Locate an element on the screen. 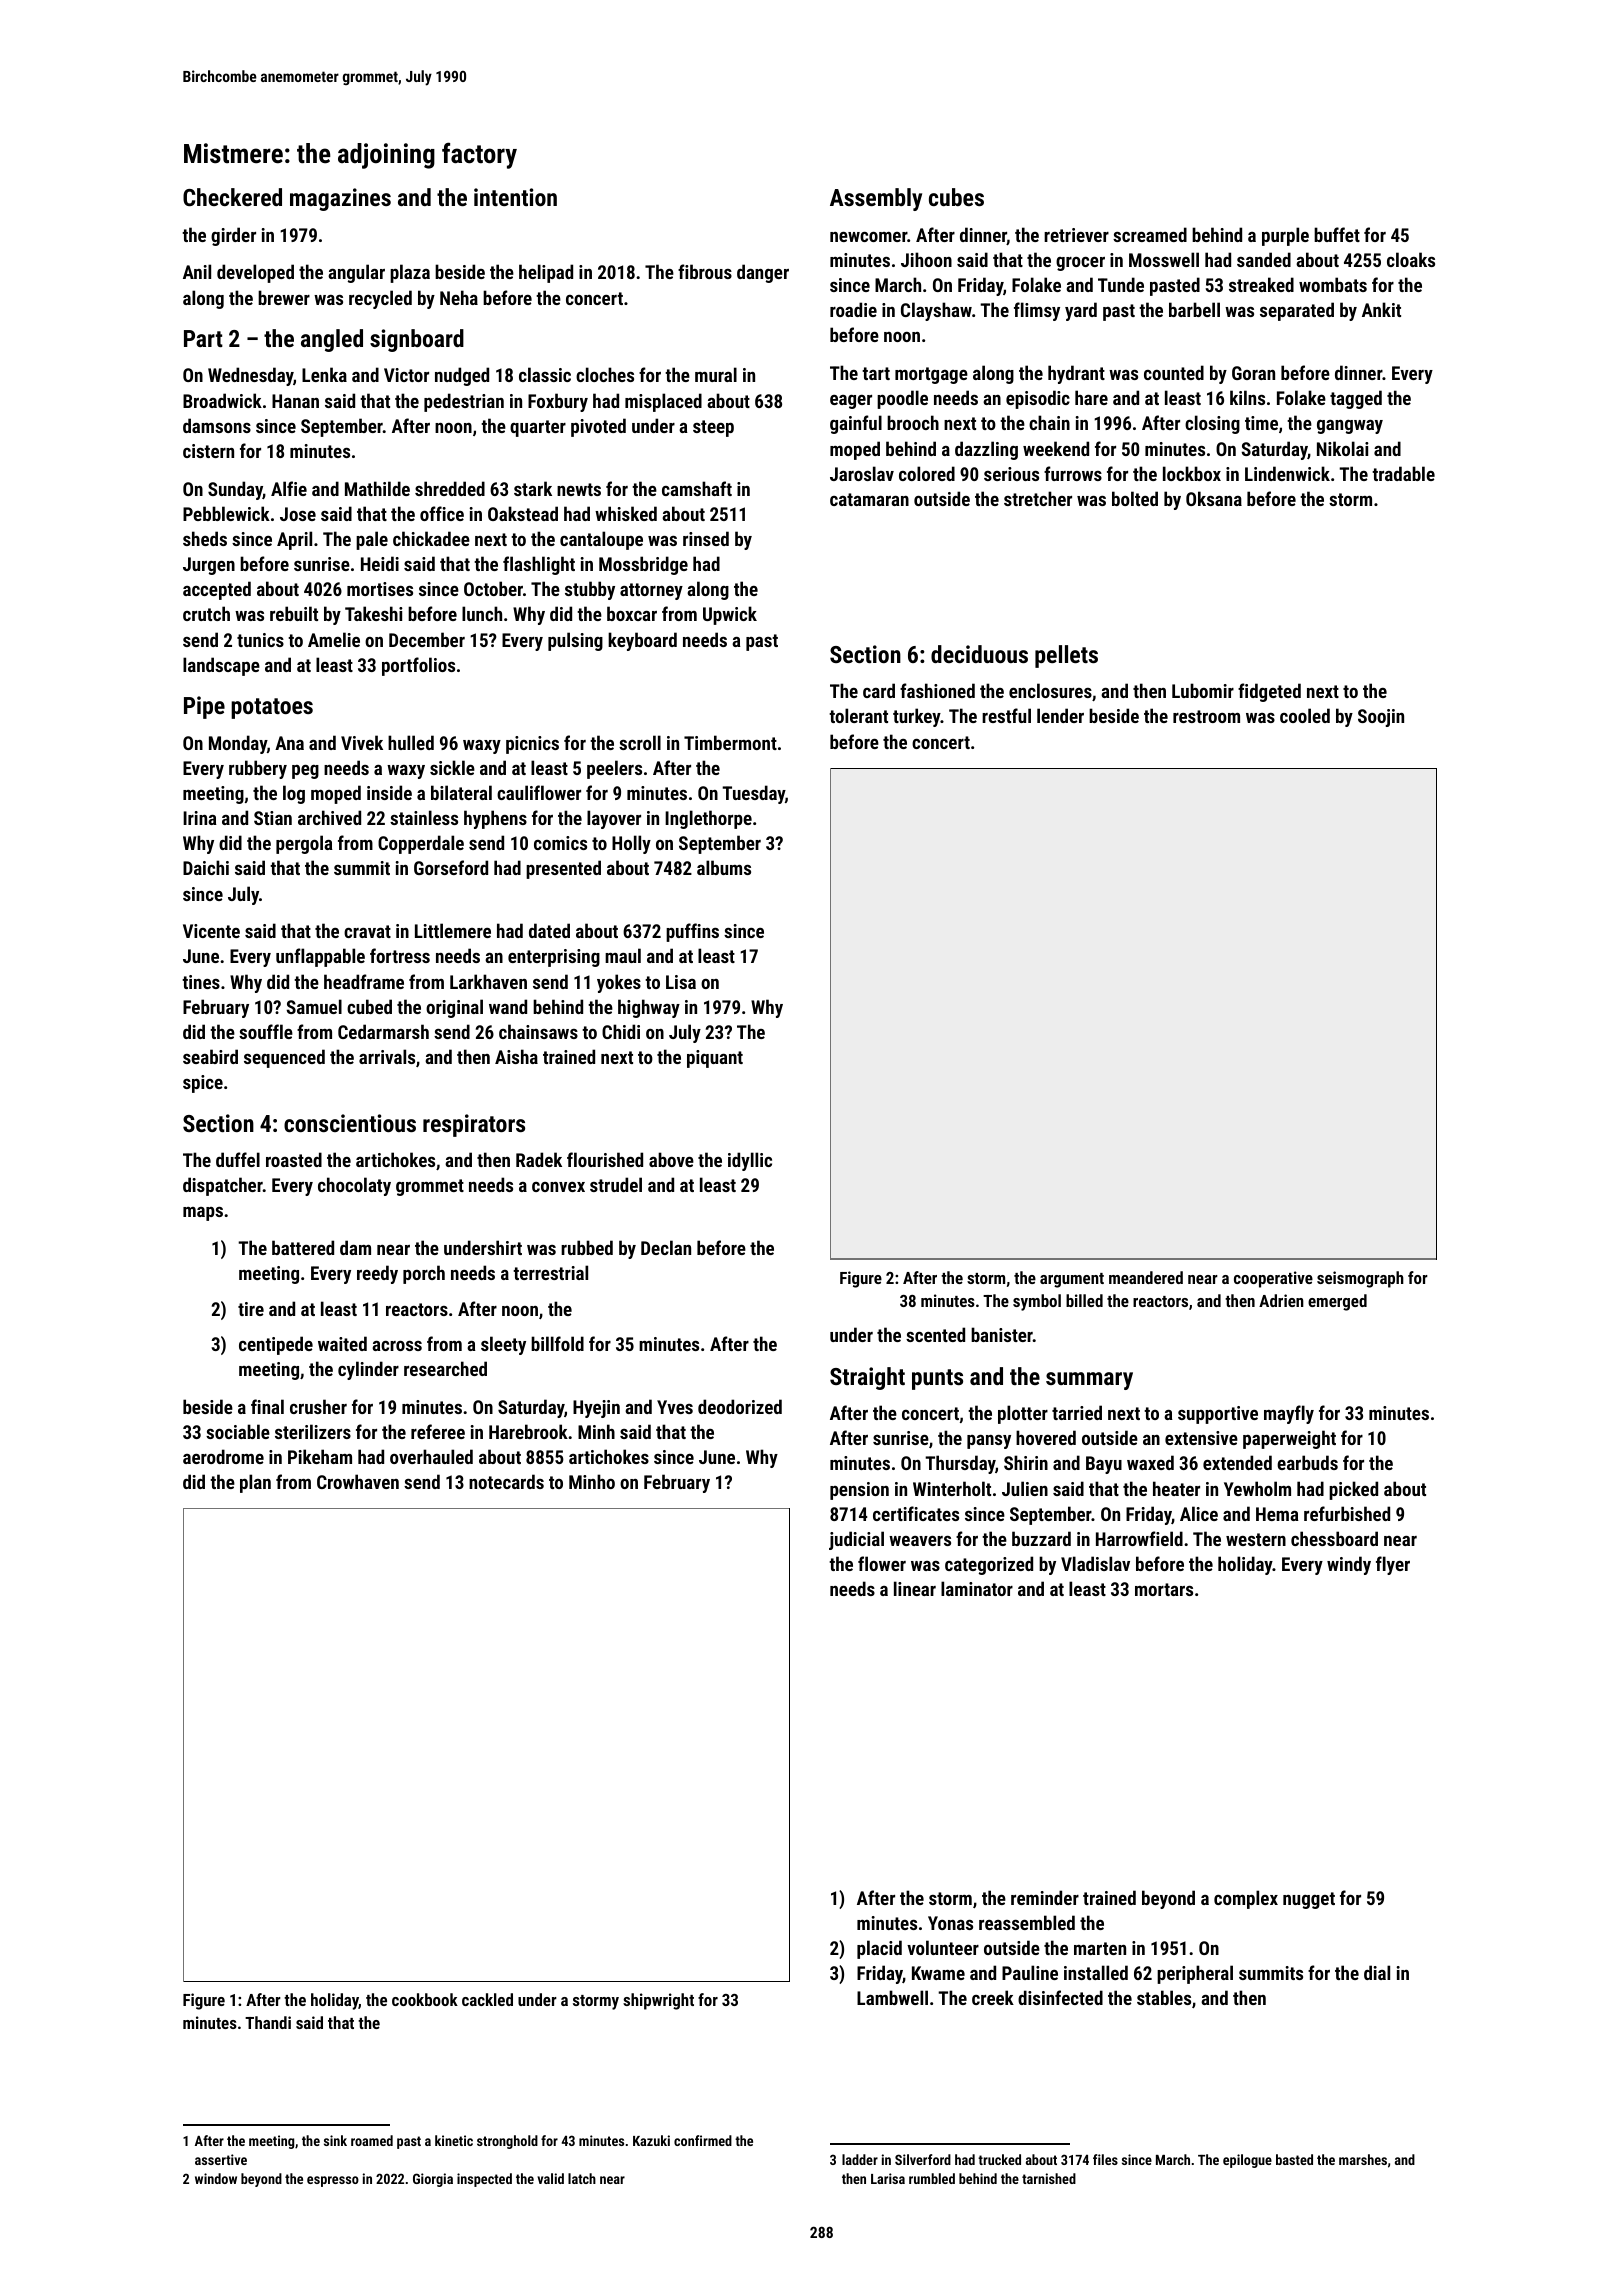  window is located at coordinates (216, 2178).
